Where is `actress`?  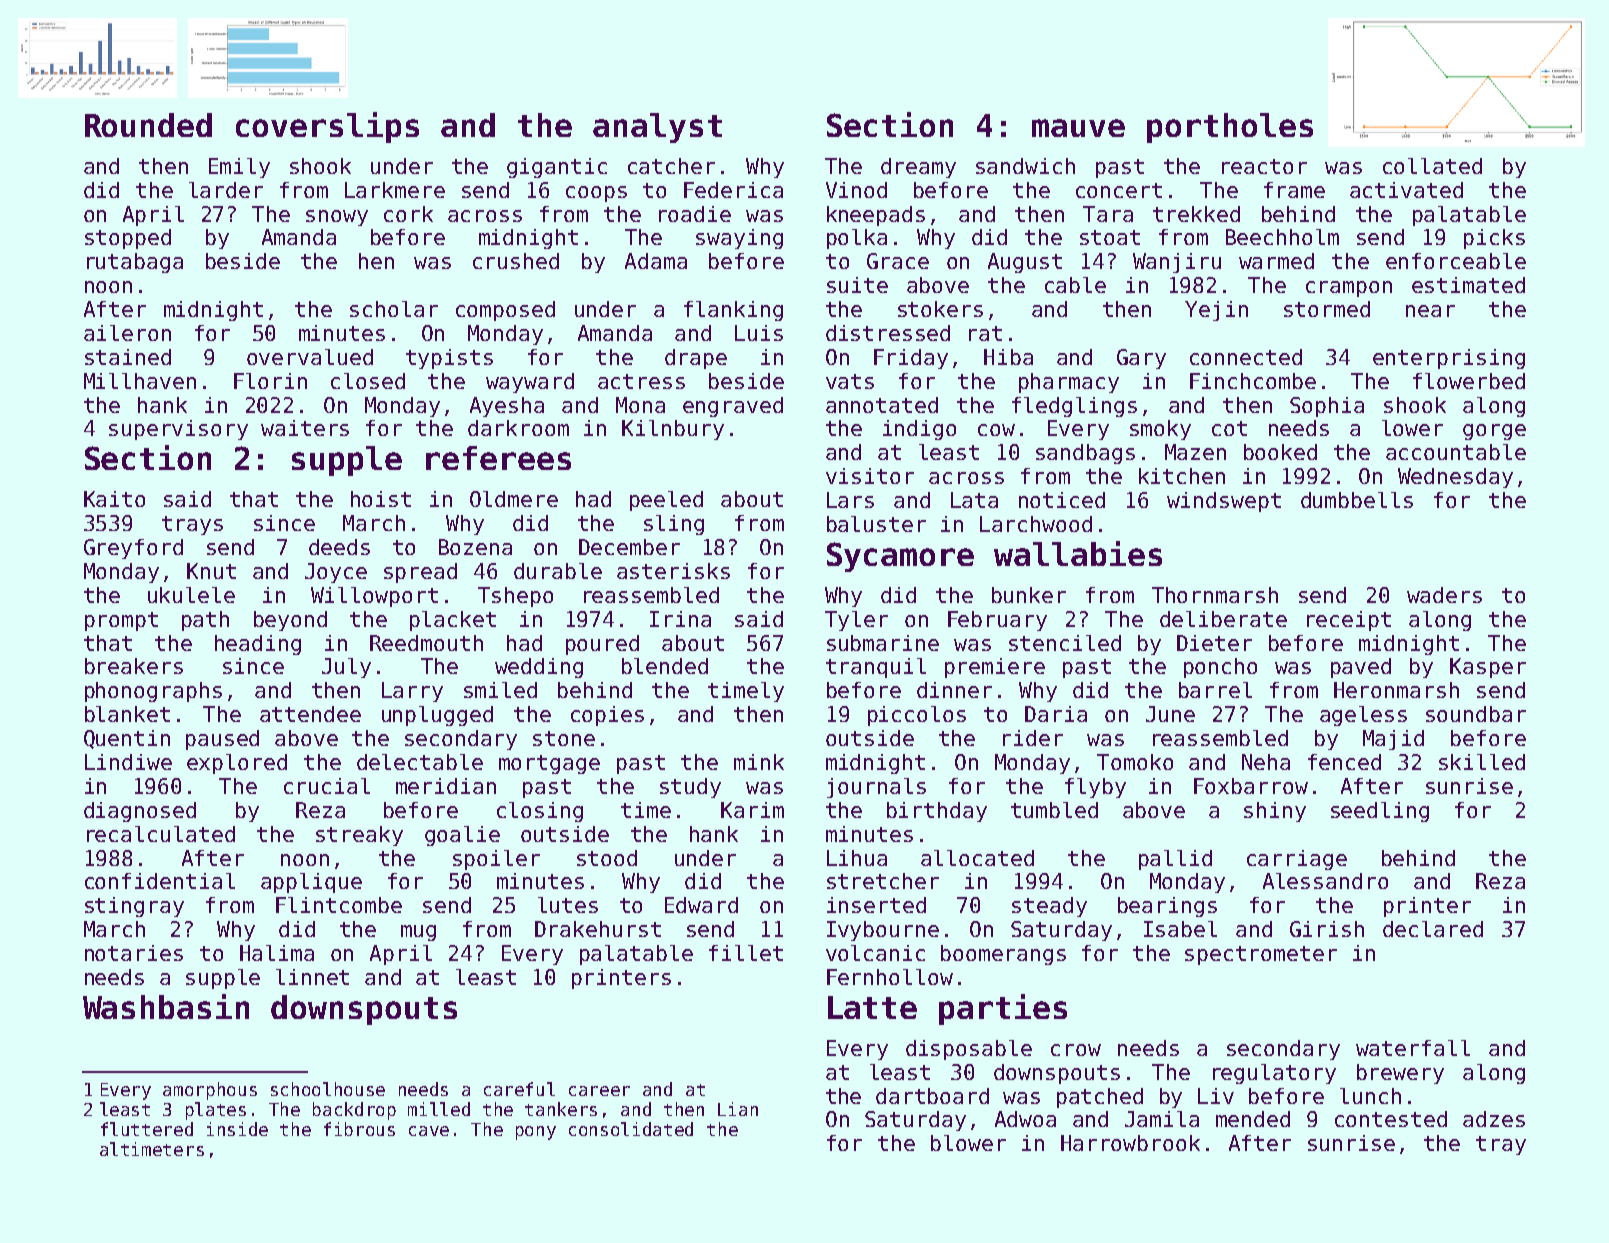 actress is located at coordinates (641, 381).
